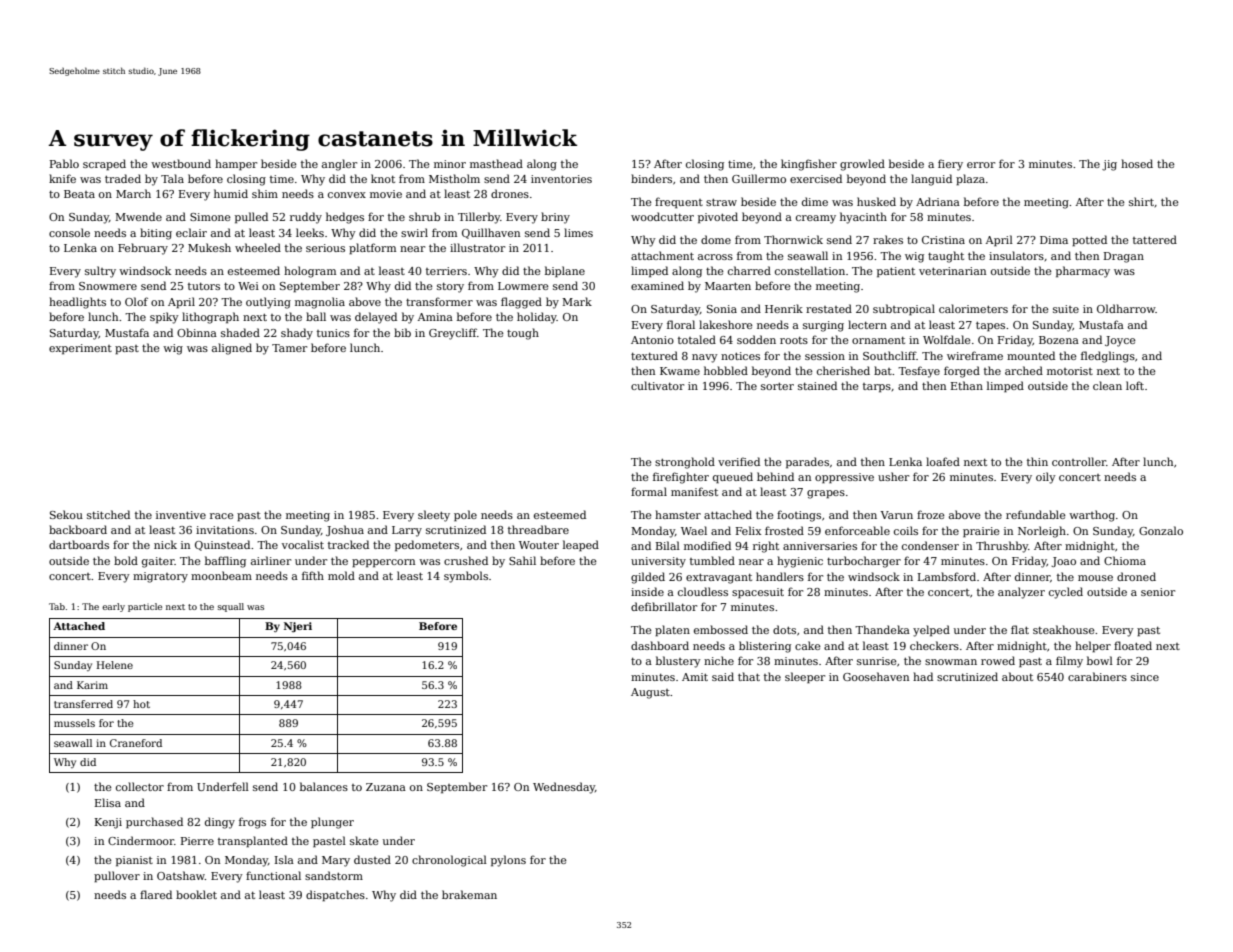 This document has width=1233, height=952. Describe the element at coordinates (651, 178) in the document. I see `binders` at that location.
